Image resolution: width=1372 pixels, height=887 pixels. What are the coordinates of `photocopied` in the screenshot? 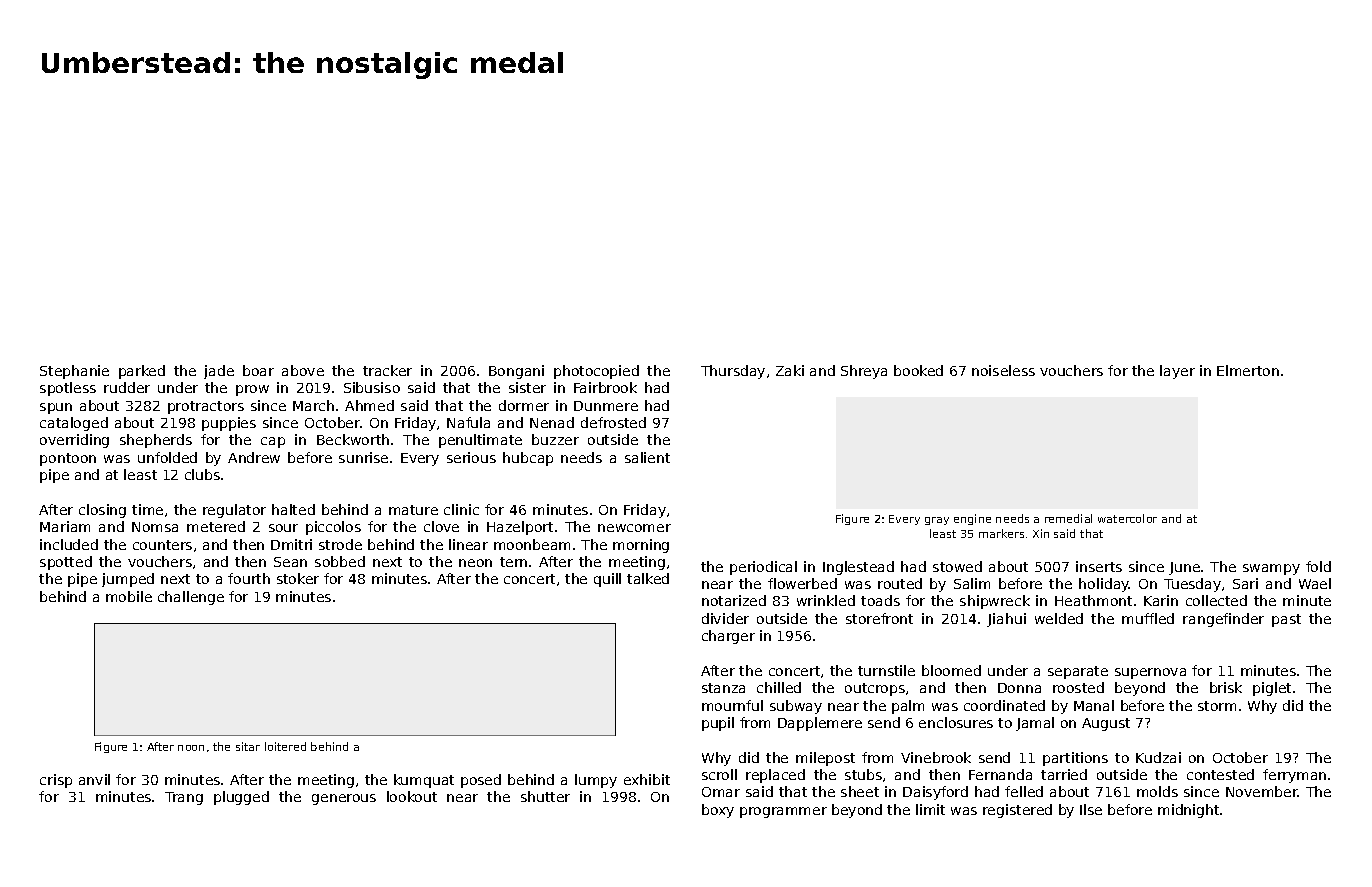 It's located at (596, 372).
